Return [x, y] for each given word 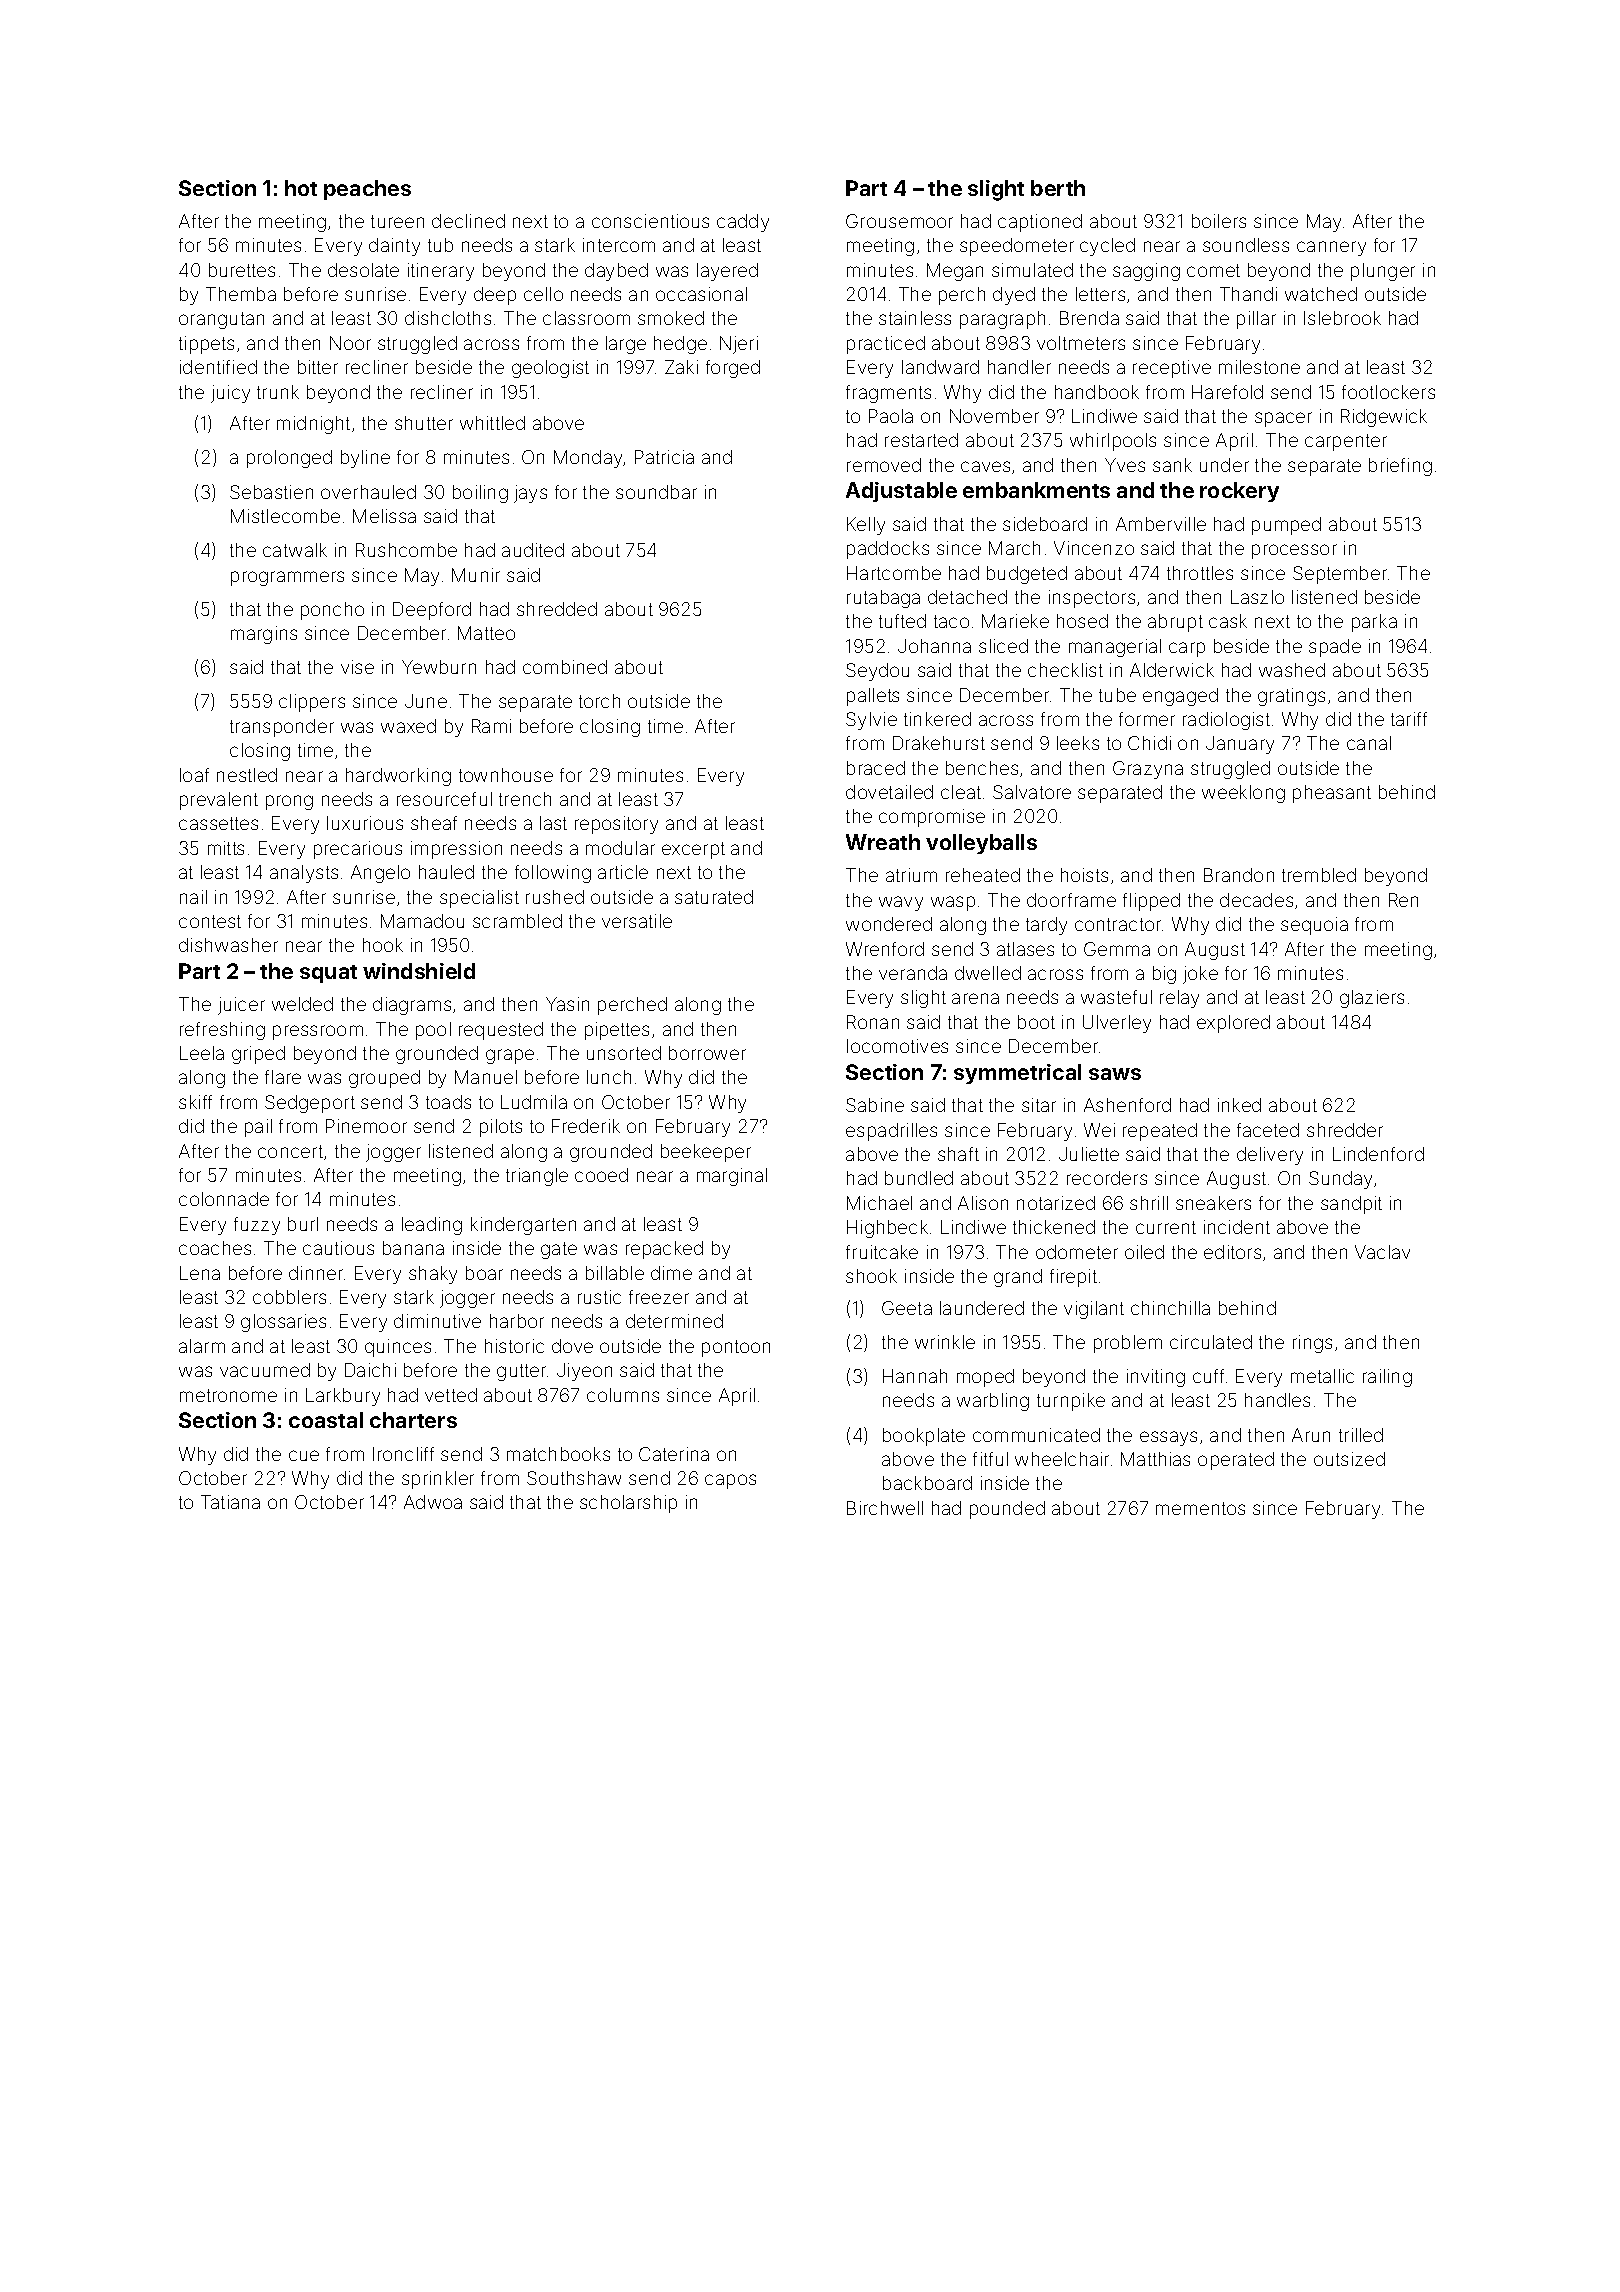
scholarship [628, 1504]
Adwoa [433, 1502]
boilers [1219, 221]
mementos [1200, 1508]
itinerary [441, 272]
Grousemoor [899, 221]
